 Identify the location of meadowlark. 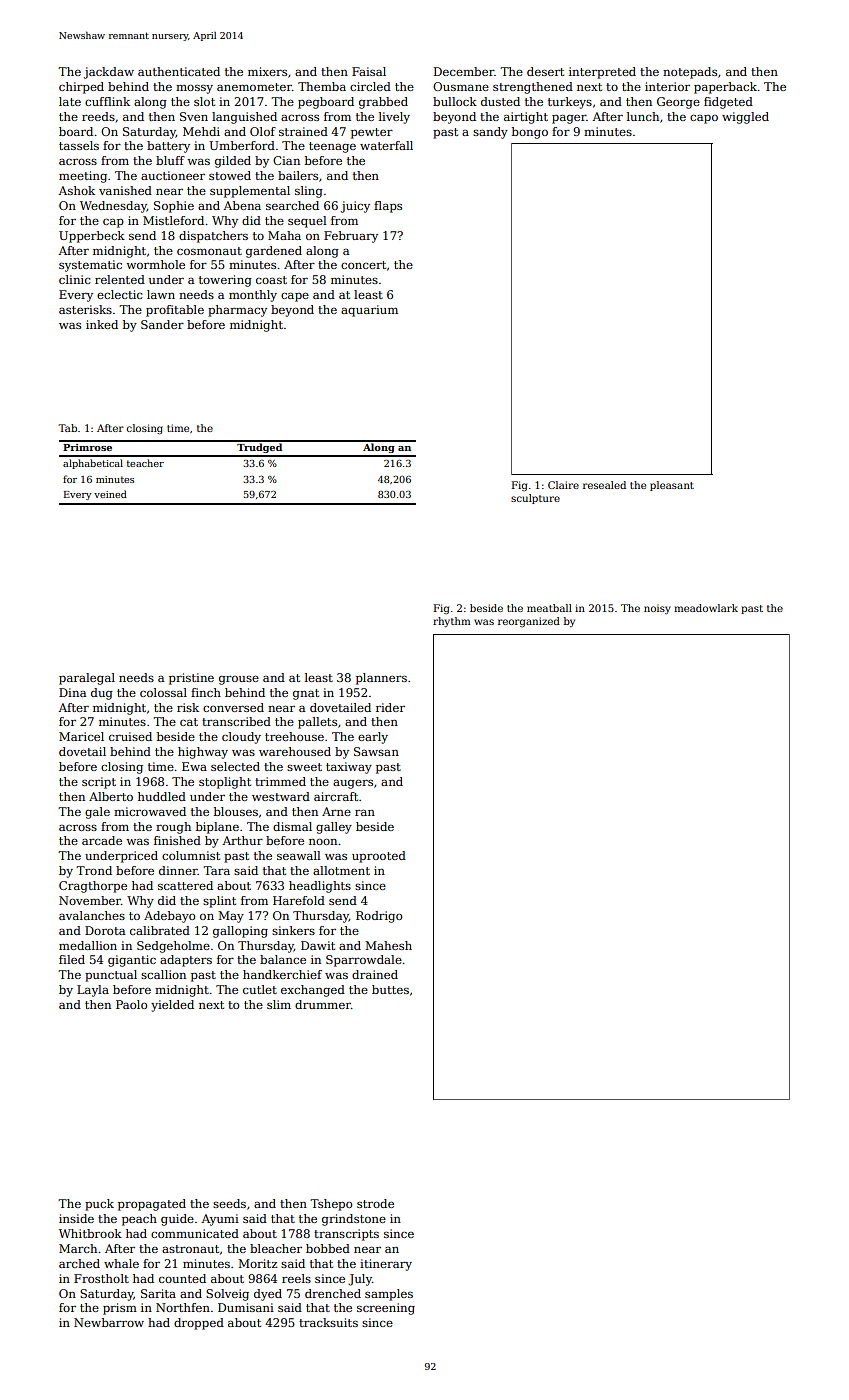
(706, 608).
